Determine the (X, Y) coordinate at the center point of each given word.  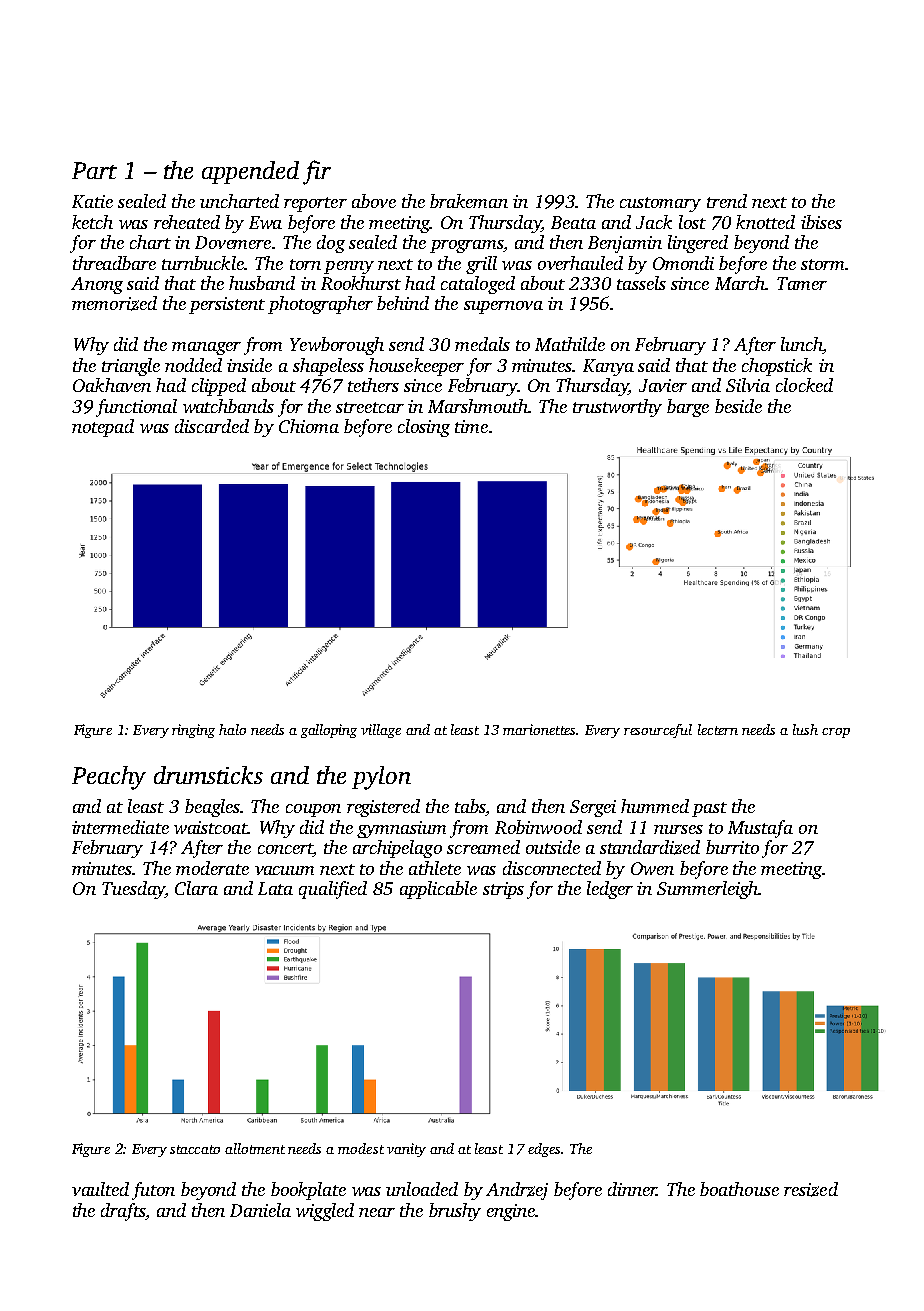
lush (805, 729)
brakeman (469, 201)
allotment (255, 1148)
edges (544, 1150)
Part (94, 170)
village (381, 731)
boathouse (739, 1189)
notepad (103, 428)
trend (727, 201)
